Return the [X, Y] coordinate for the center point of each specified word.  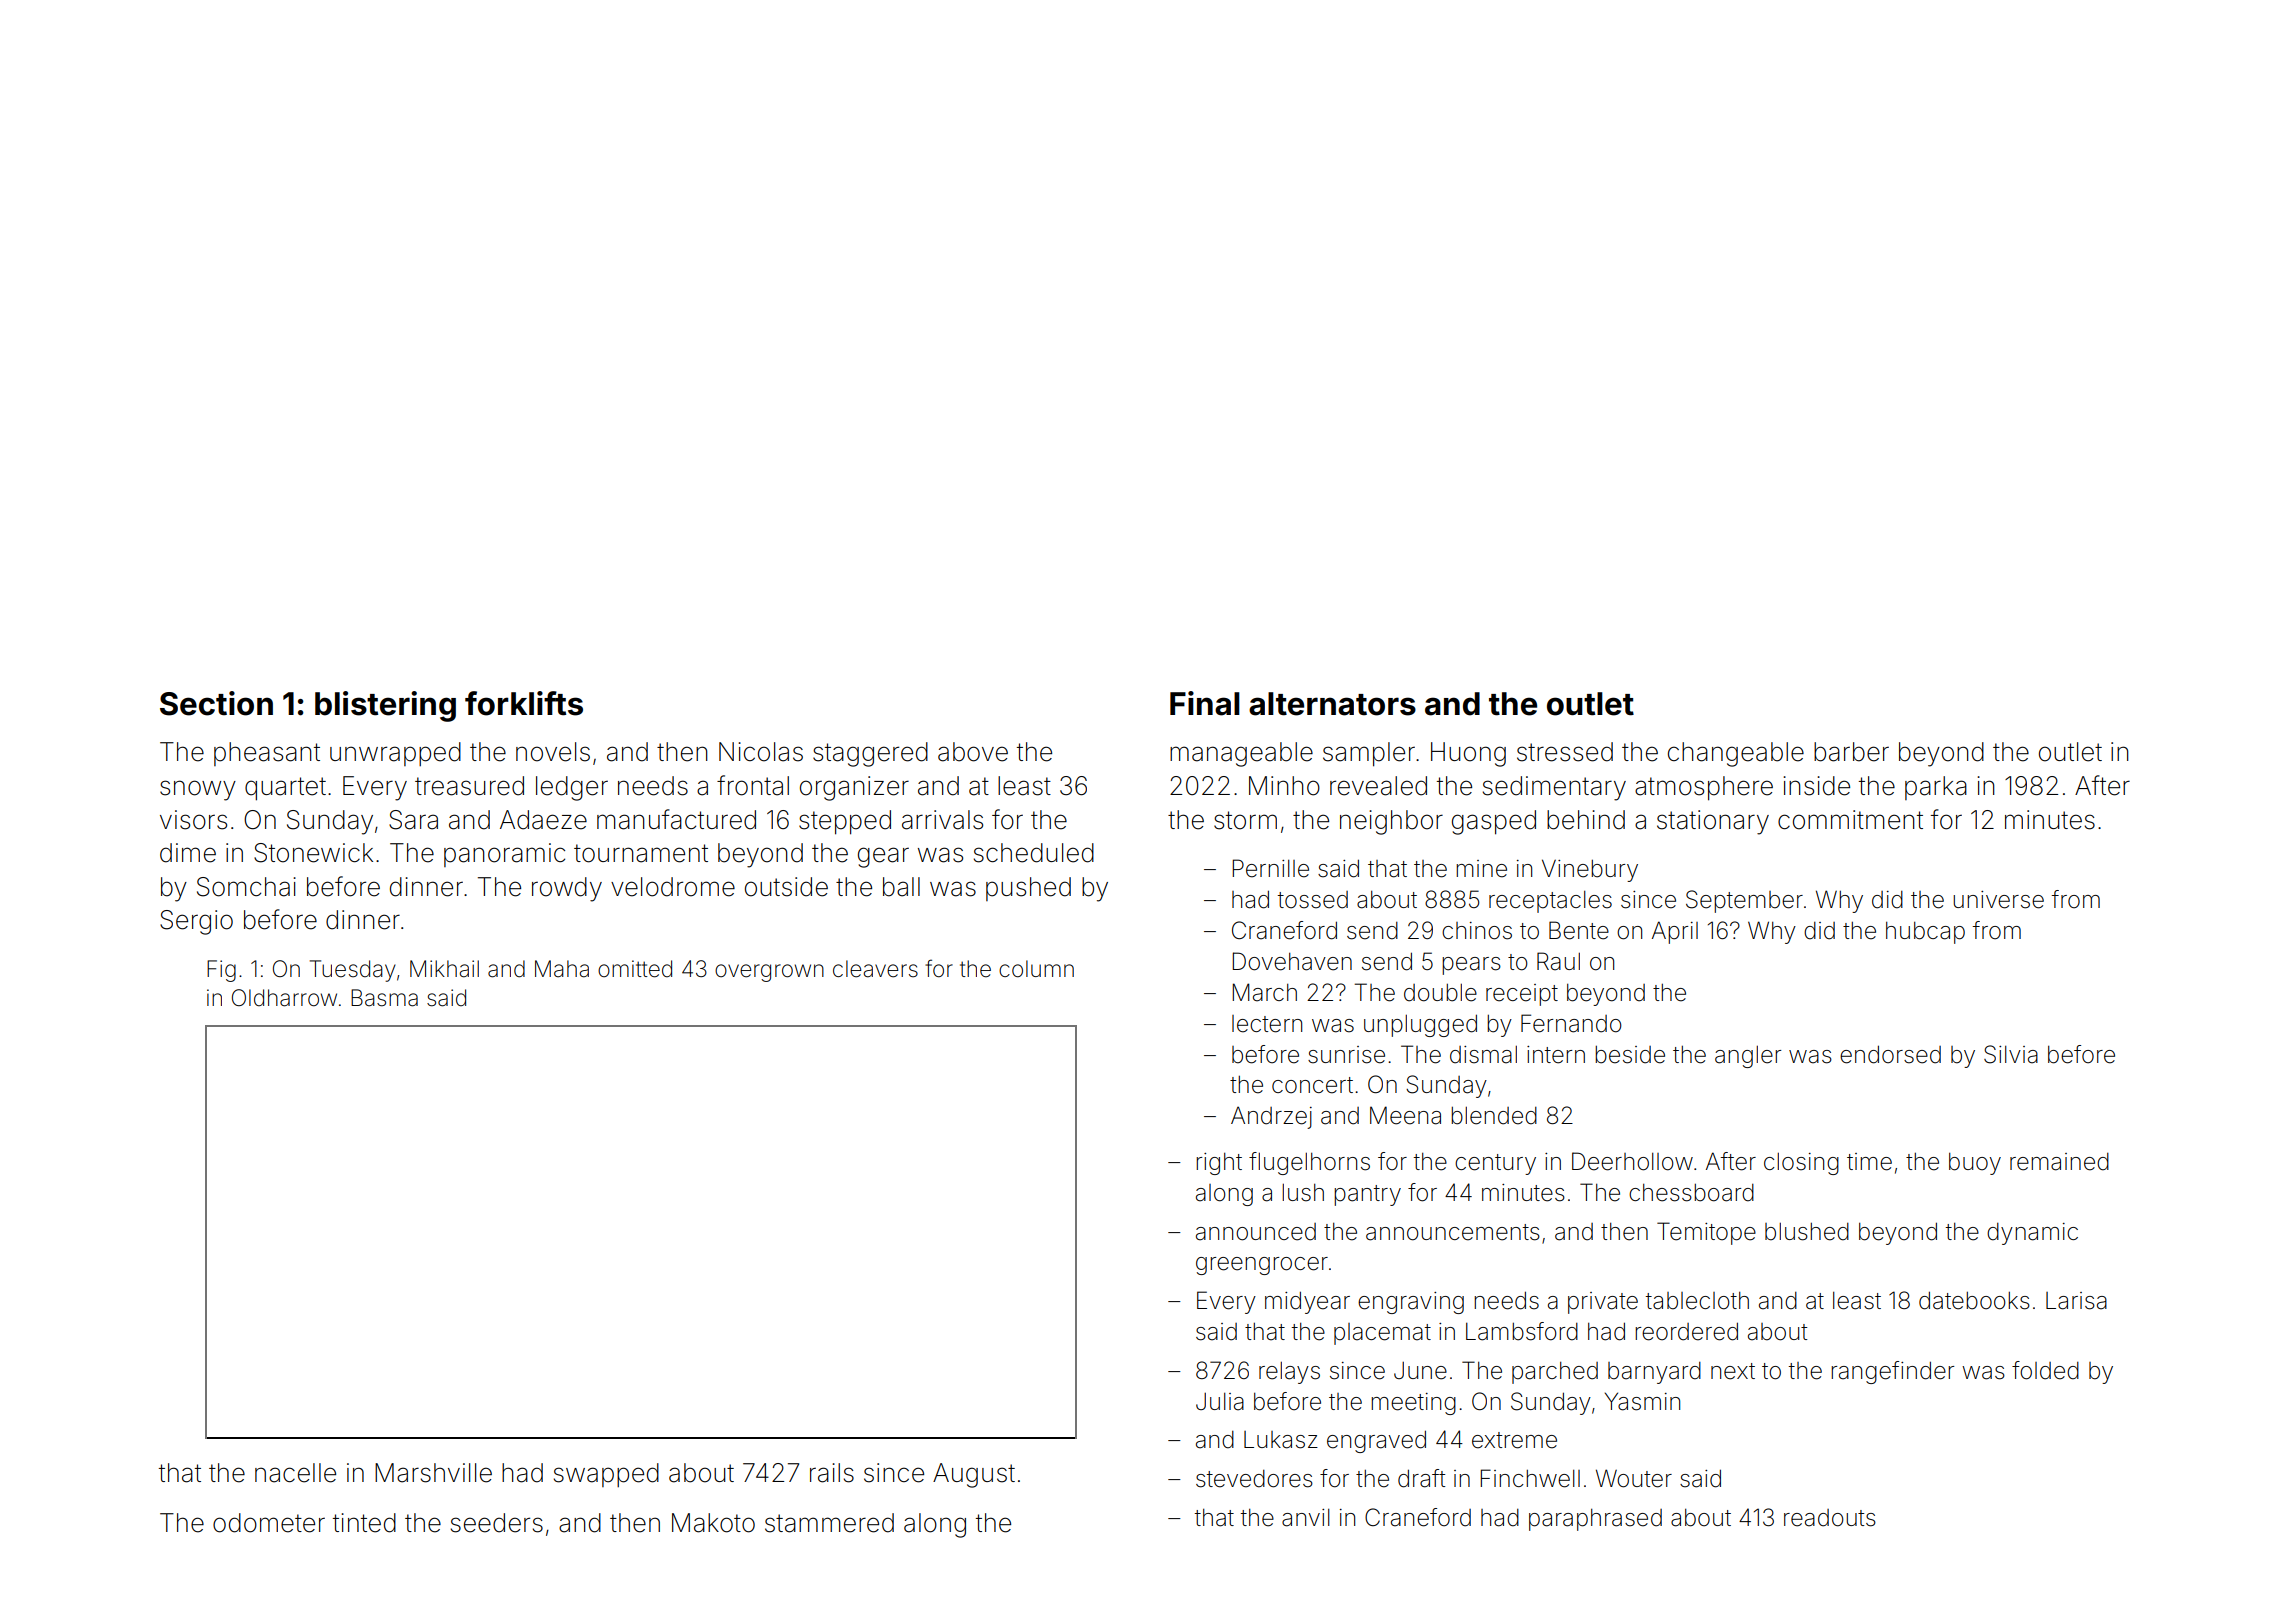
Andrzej [1271, 1117]
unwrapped [395, 754]
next [1733, 1371]
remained [2059, 1162]
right [1219, 1164]
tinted [364, 1523]
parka [1936, 788]
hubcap [1925, 933]
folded [2045, 1370]
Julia [1220, 1402]
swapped [606, 1475]
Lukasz [1281, 1440]
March [1264, 992]
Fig [221, 971]
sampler [1369, 754]
